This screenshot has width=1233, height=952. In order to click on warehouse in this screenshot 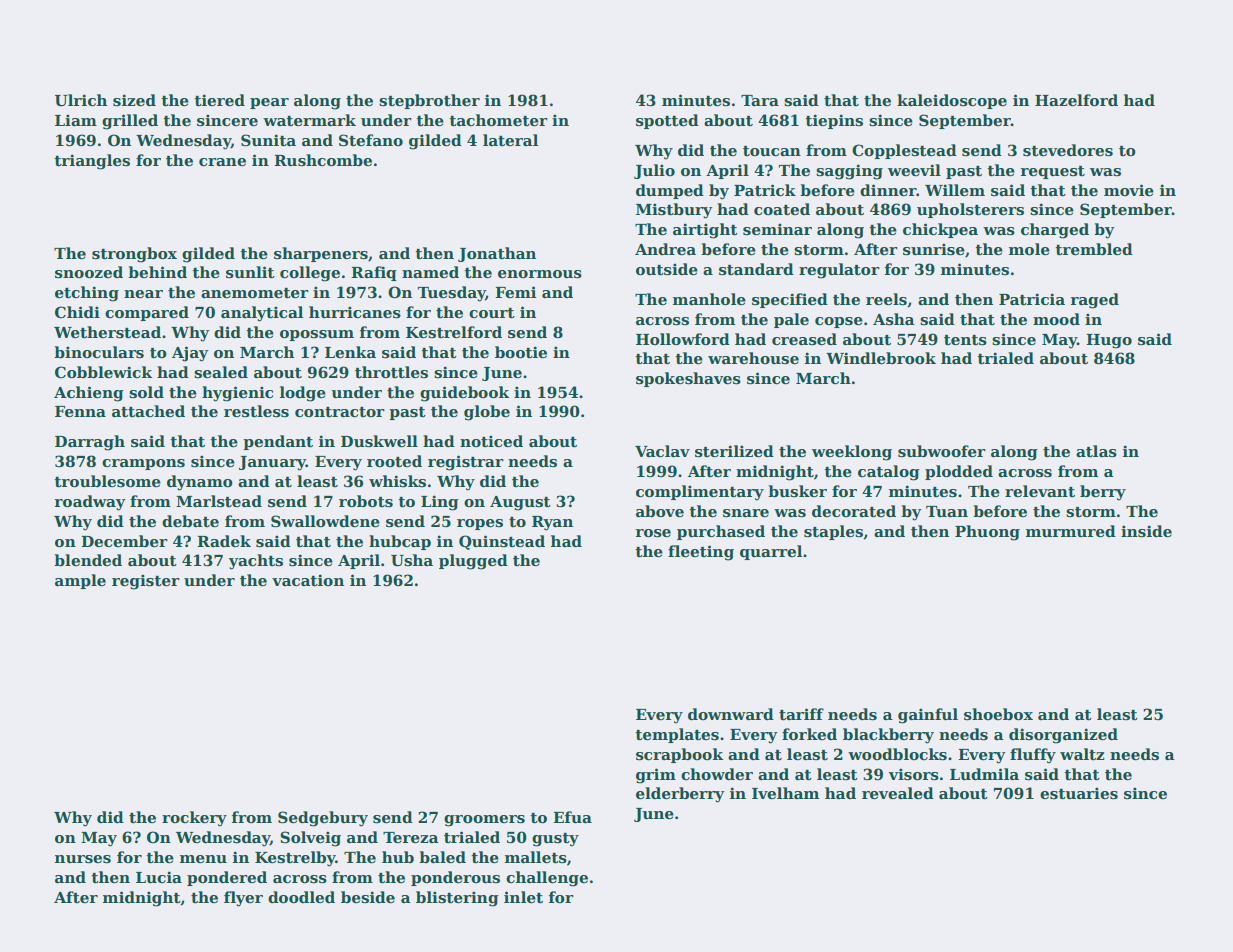, I will do `click(753, 358)`.
